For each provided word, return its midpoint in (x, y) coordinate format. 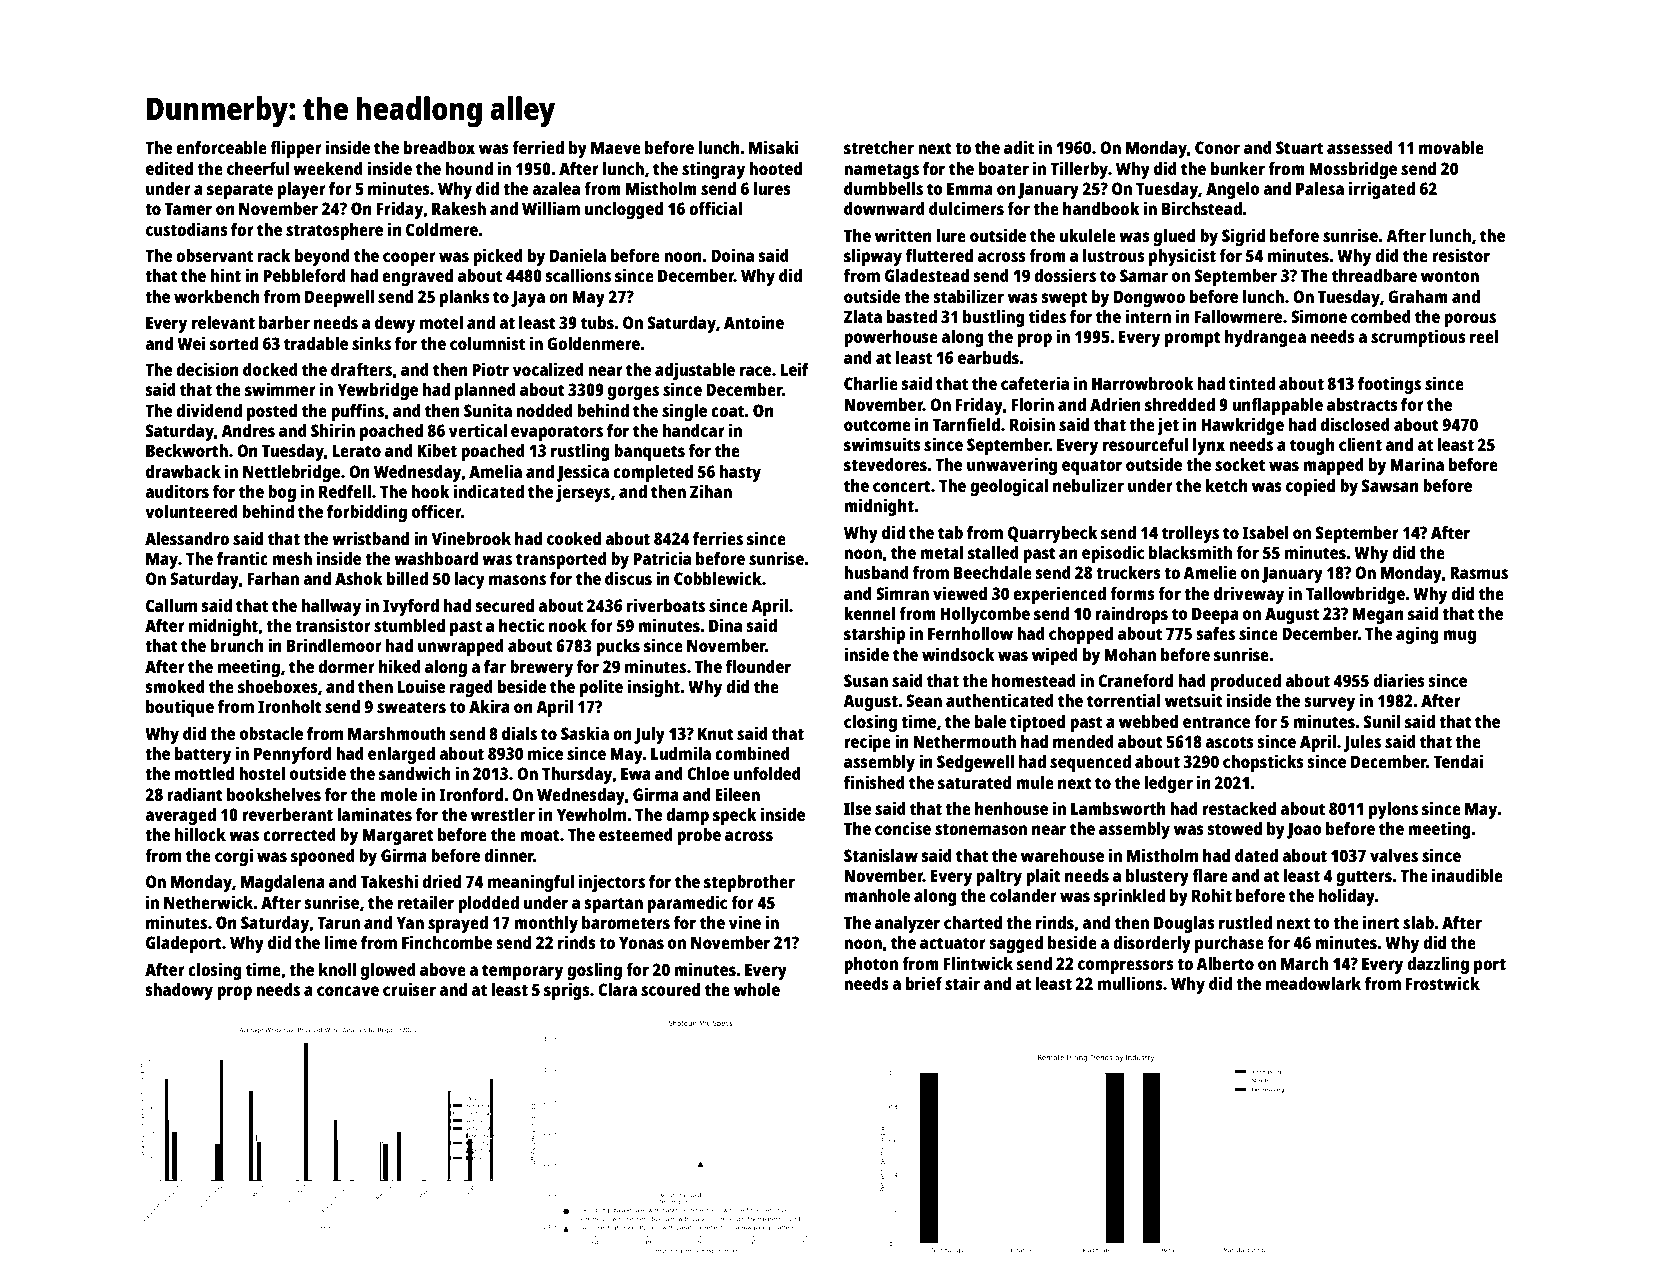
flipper (296, 149)
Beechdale (993, 572)
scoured (670, 989)
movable (1451, 147)
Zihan (711, 491)
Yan (410, 922)
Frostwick (1443, 983)
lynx (1209, 446)
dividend (209, 410)
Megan (1378, 615)
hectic (521, 625)
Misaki (774, 147)
